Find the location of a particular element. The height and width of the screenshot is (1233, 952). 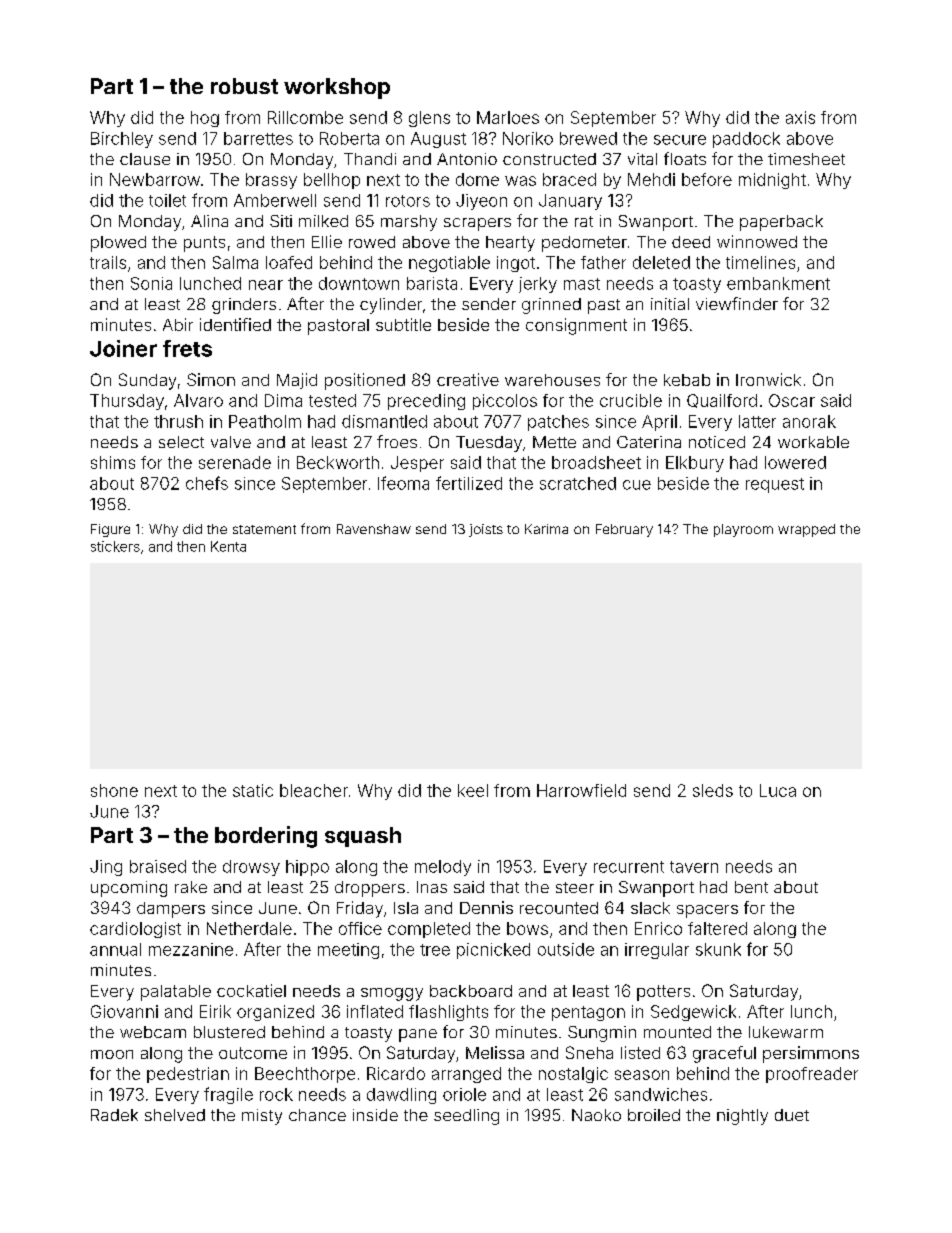

wrapped is located at coordinates (806, 530).
